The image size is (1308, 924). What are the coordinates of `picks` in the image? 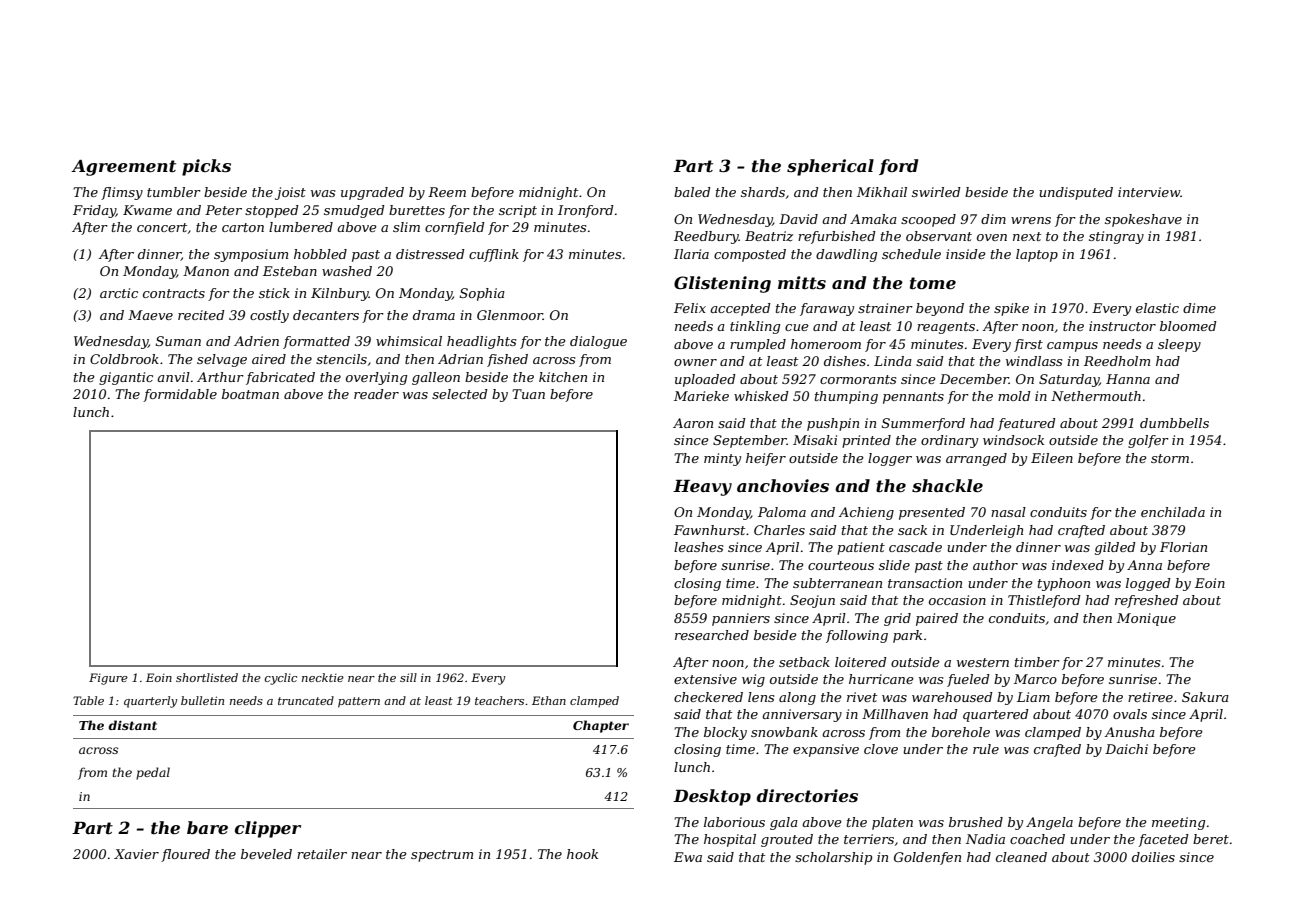 It's located at (206, 167).
